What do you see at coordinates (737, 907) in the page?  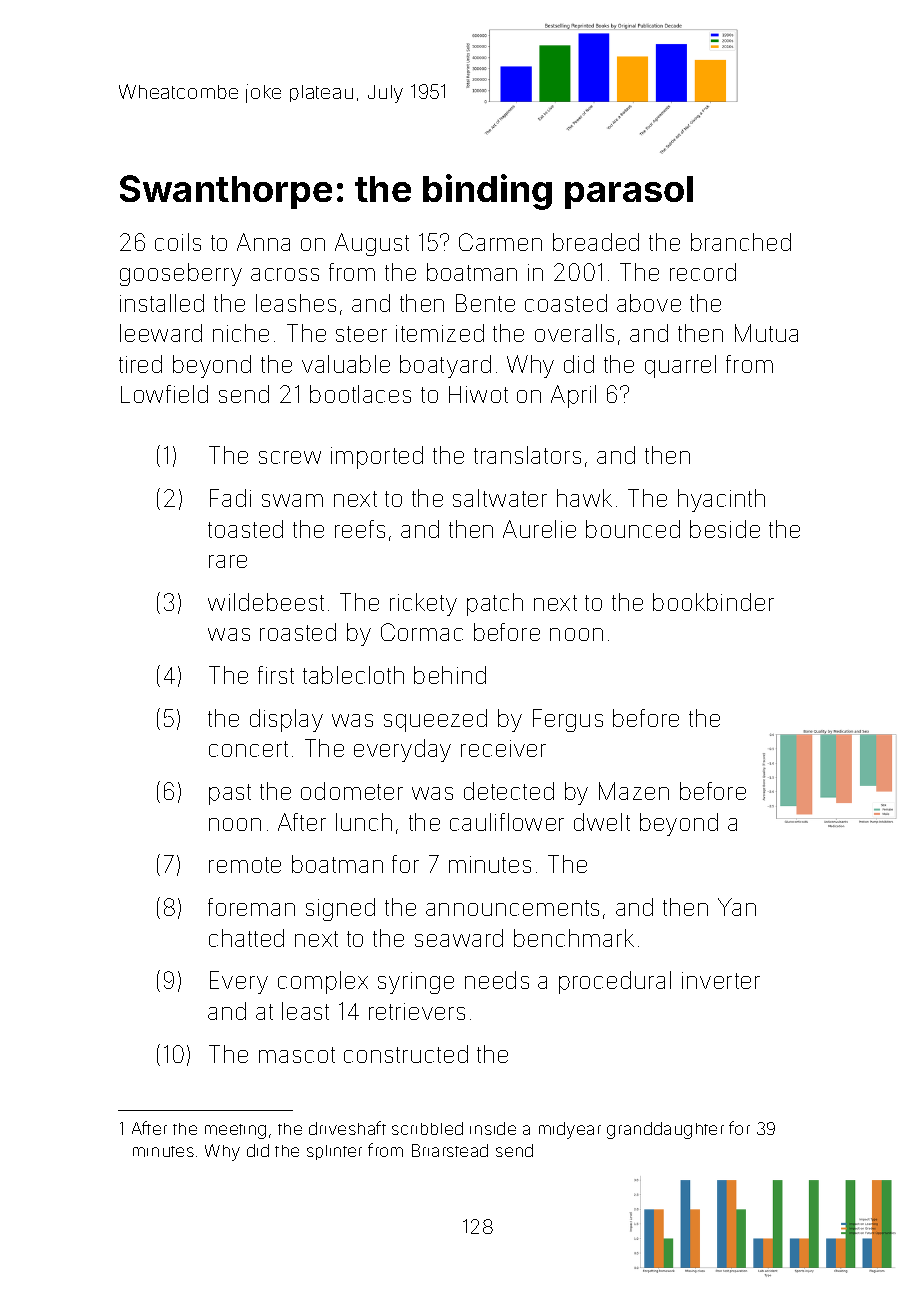 I see `Yan` at bounding box center [737, 907].
